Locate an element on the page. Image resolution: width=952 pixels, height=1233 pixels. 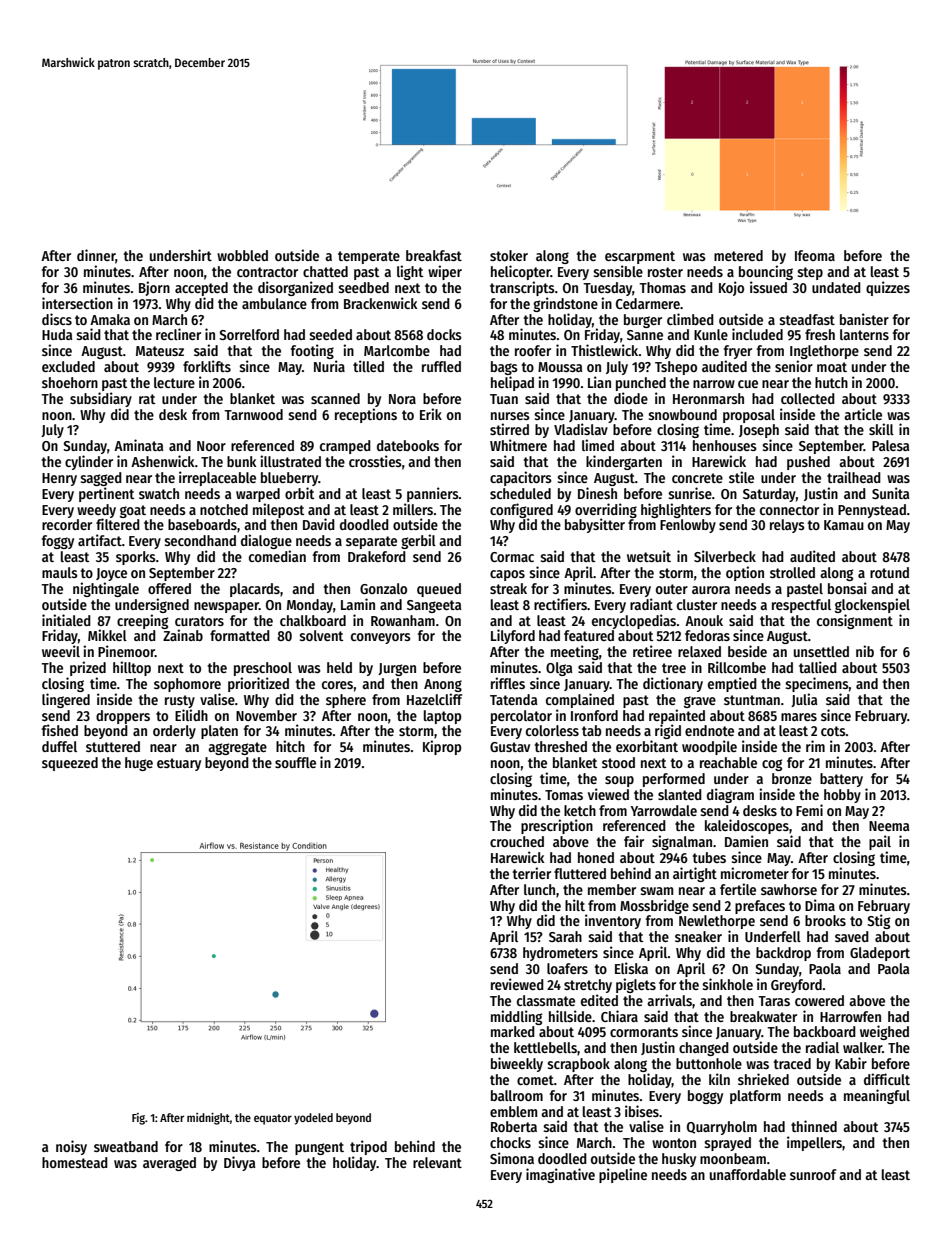
imaginative is located at coordinates (560, 1175).
